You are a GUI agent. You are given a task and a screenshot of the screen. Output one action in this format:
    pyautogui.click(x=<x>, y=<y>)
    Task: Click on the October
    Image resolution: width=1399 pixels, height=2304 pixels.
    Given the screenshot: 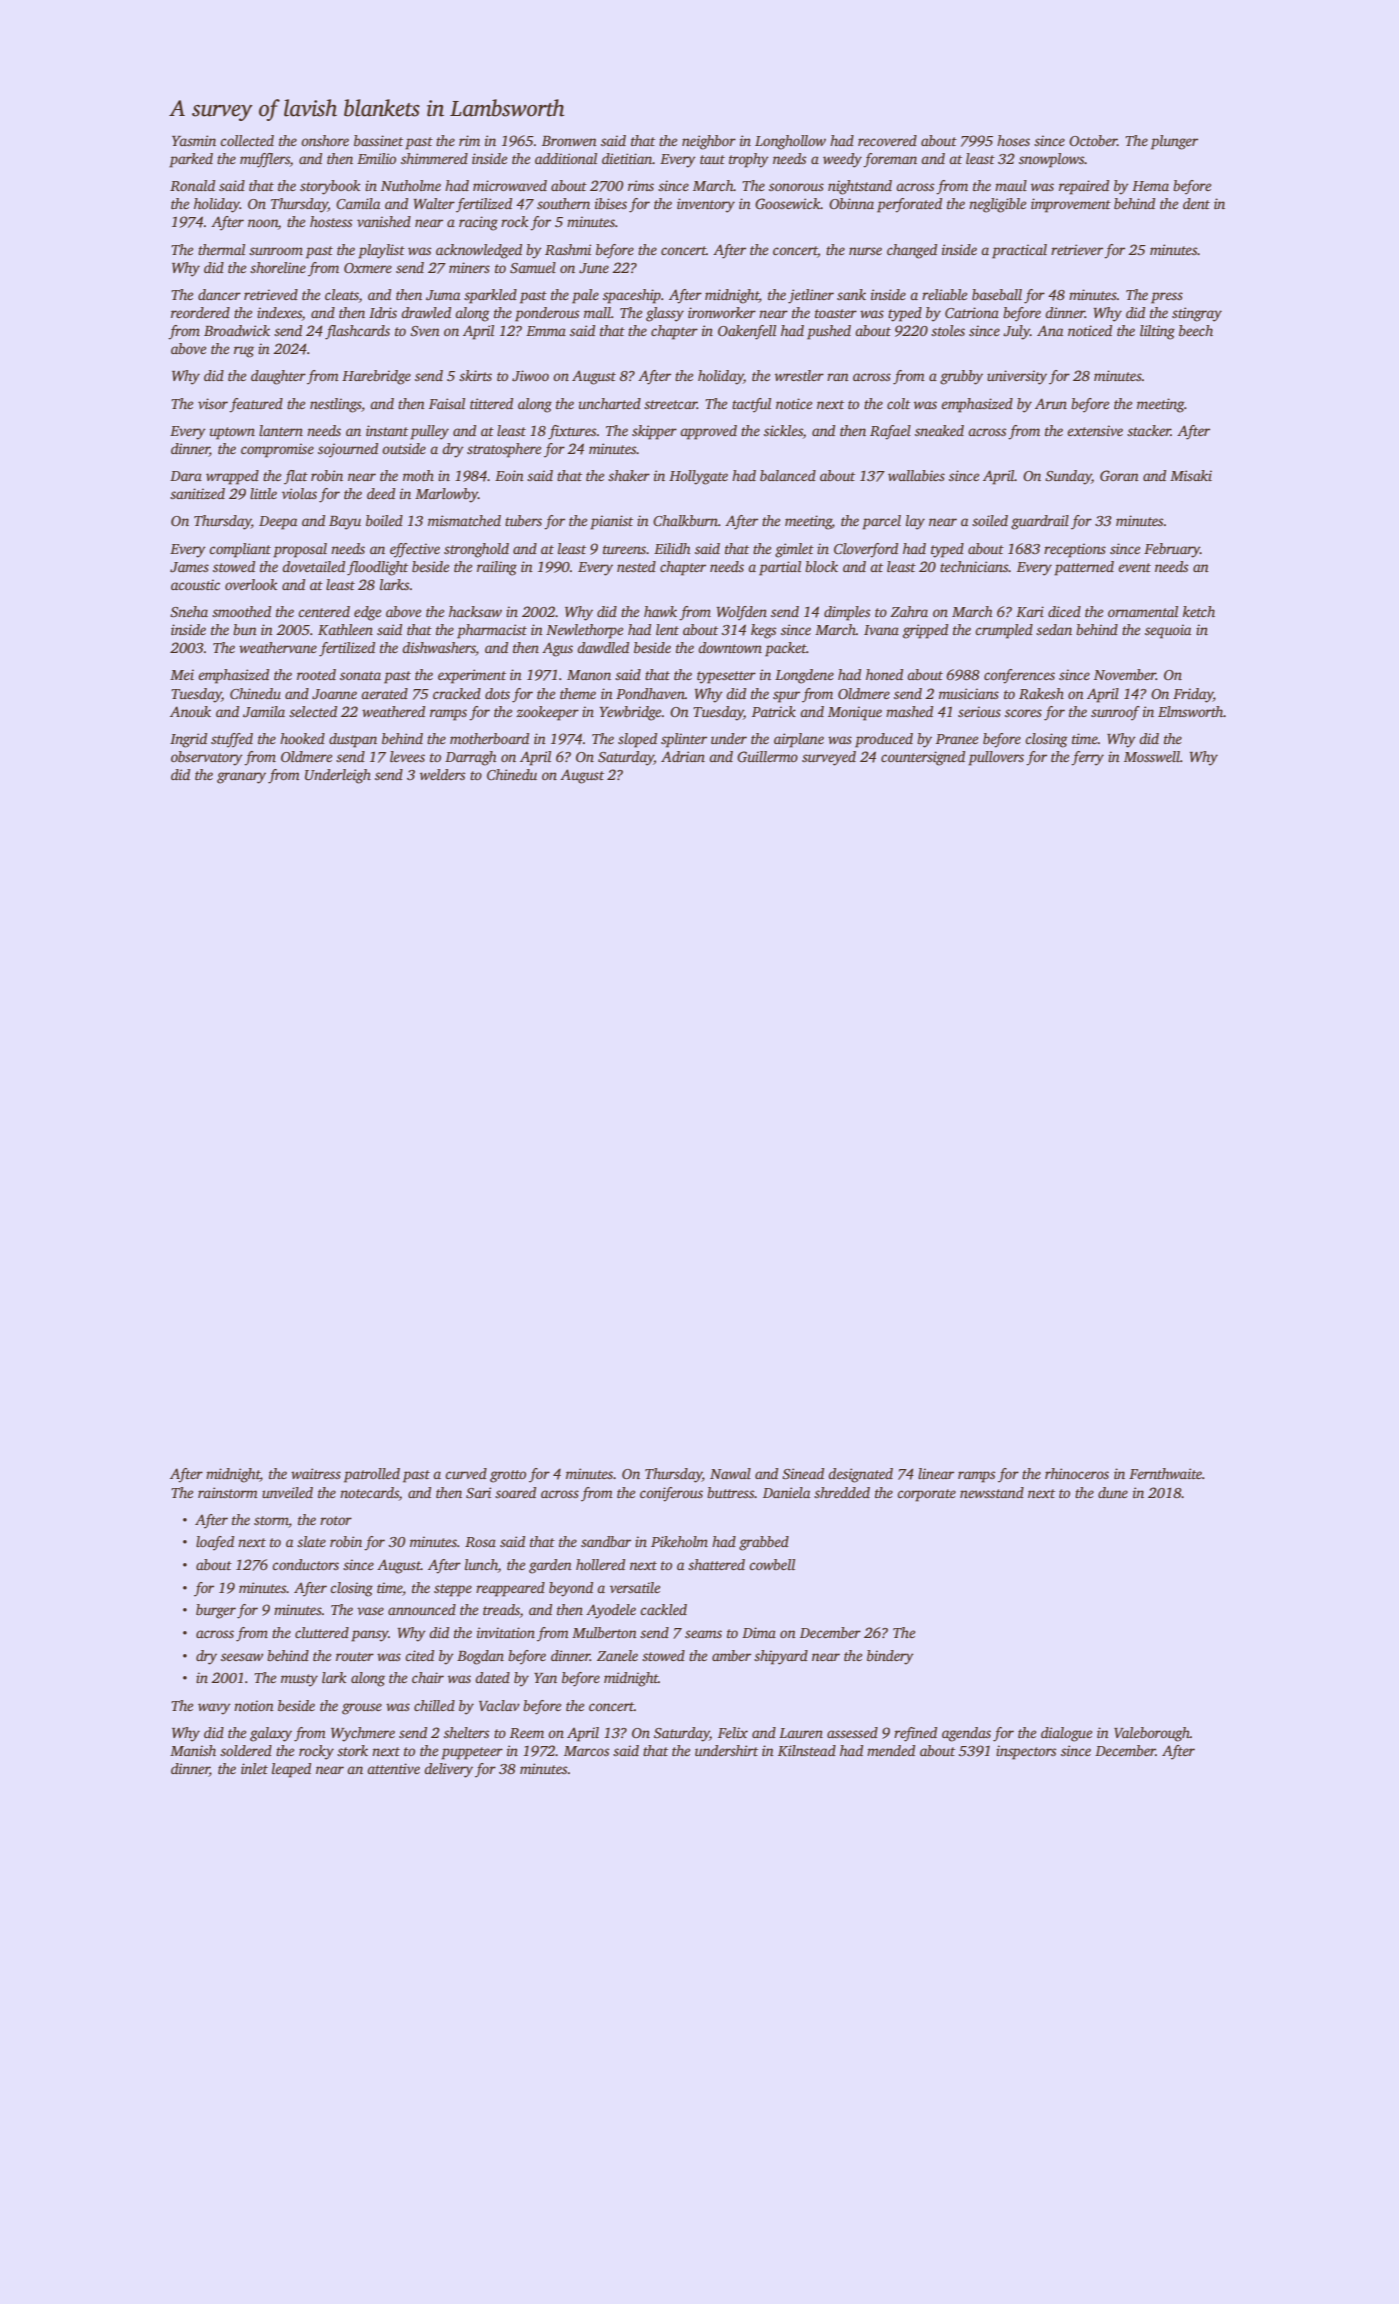 What is the action you would take?
    pyautogui.click(x=1093, y=140)
